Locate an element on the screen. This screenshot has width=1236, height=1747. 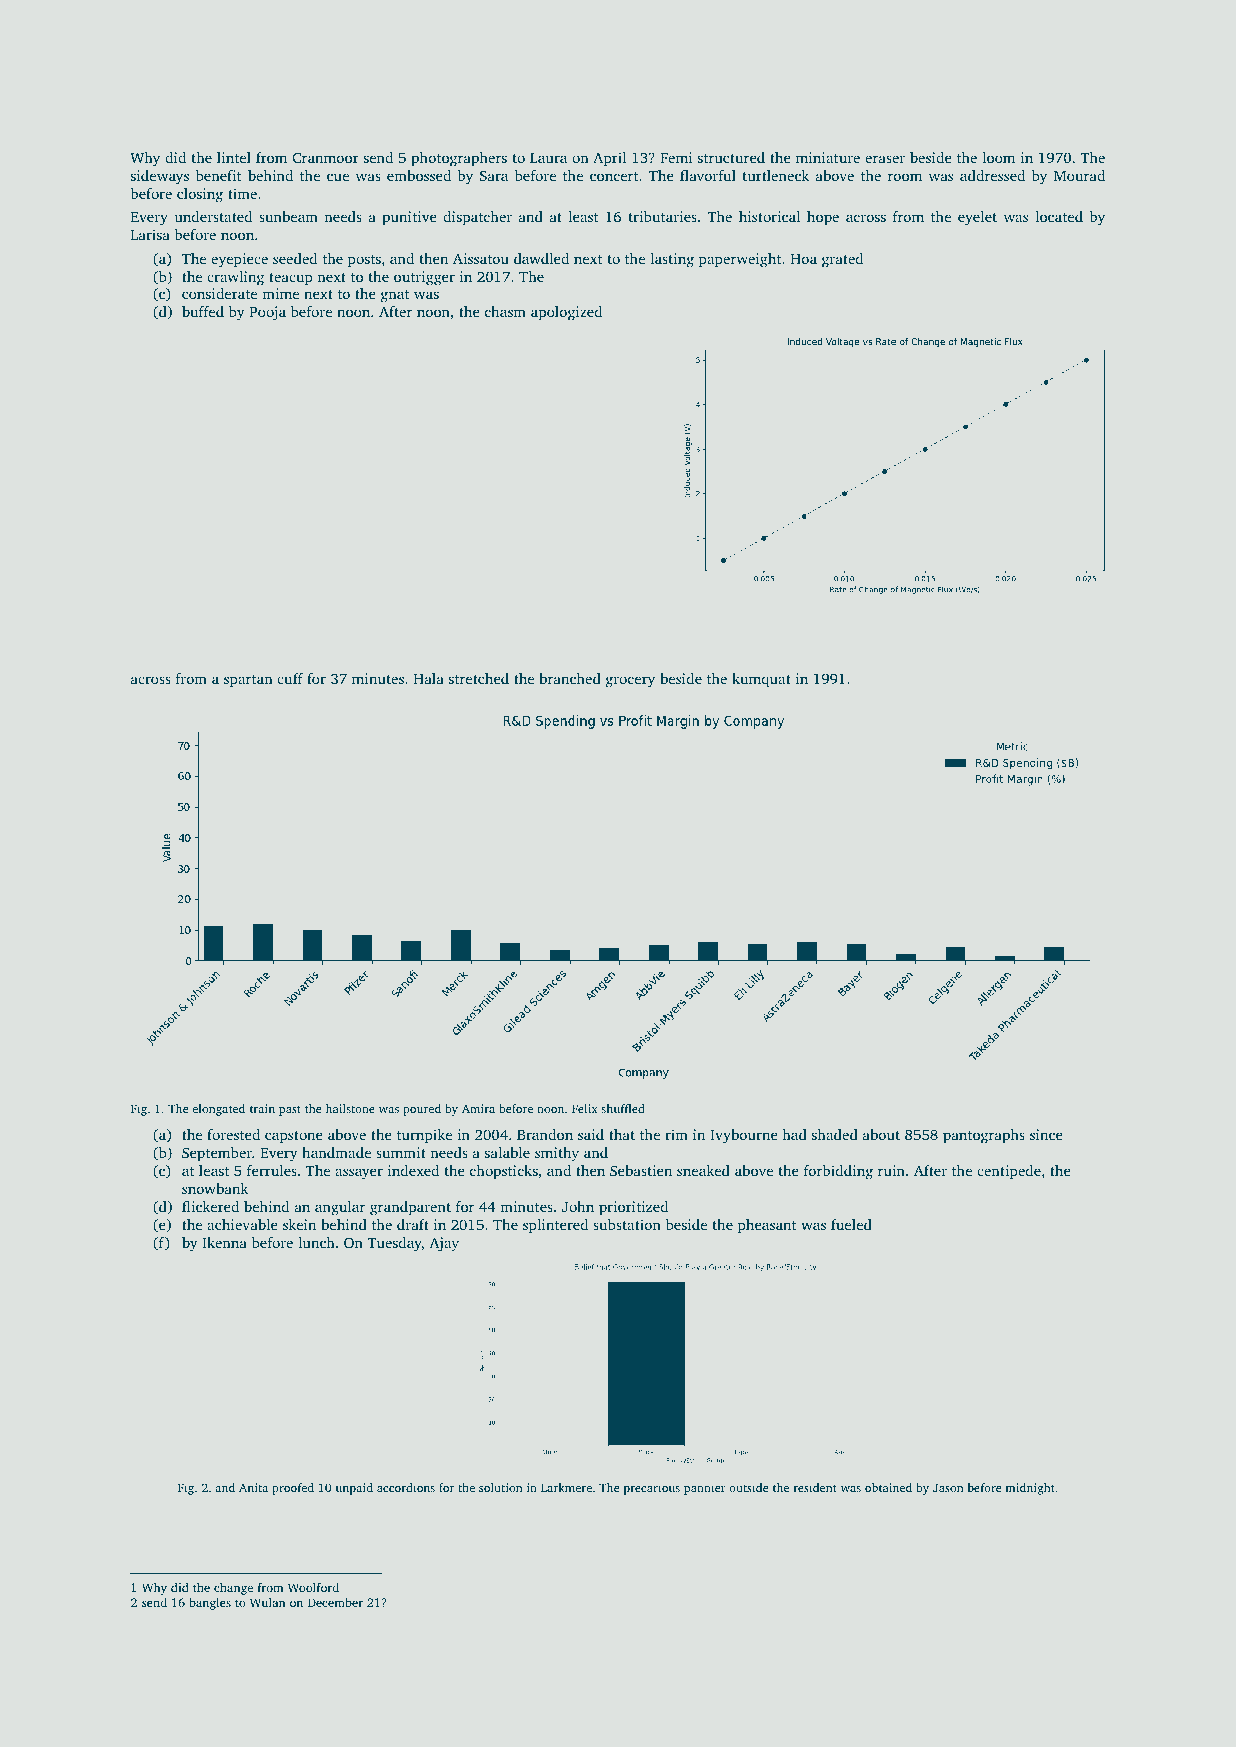
centipede is located at coordinates (1009, 1172).
